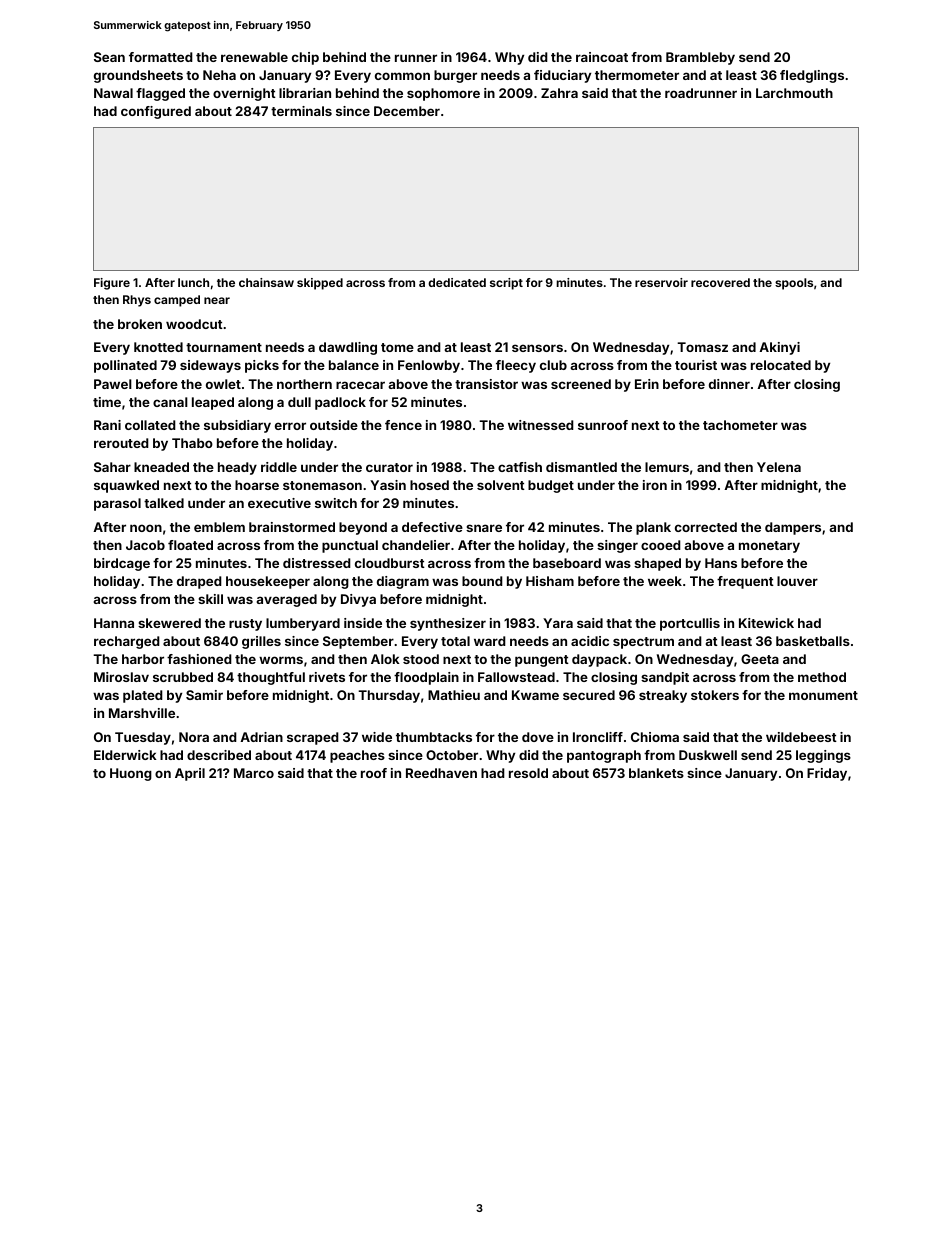 The image size is (952, 1233). What do you see at coordinates (779, 348) in the screenshot?
I see `Akinyi` at bounding box center [779, 348].
